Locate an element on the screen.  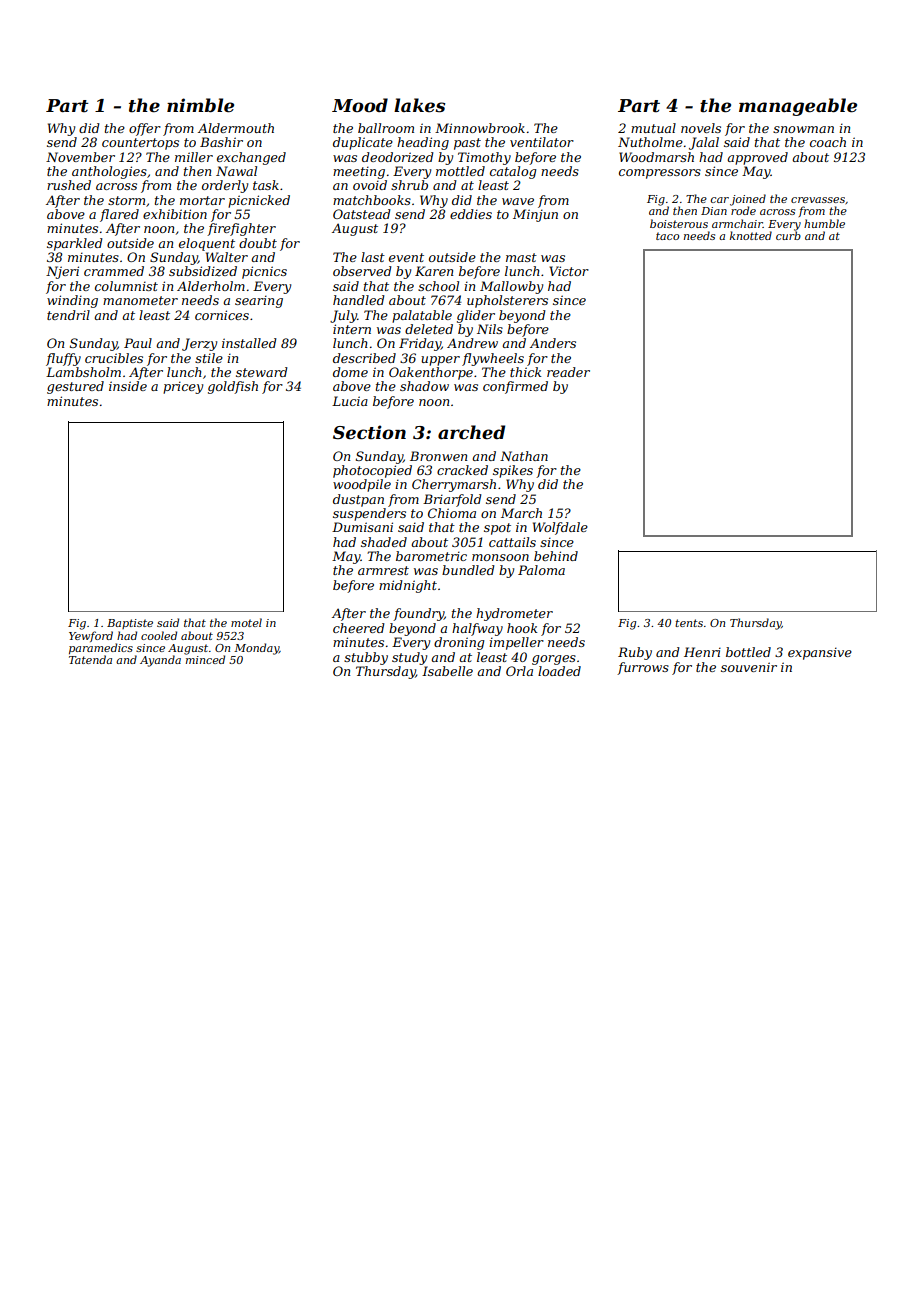
humble is located at coordinates (824, 223).
